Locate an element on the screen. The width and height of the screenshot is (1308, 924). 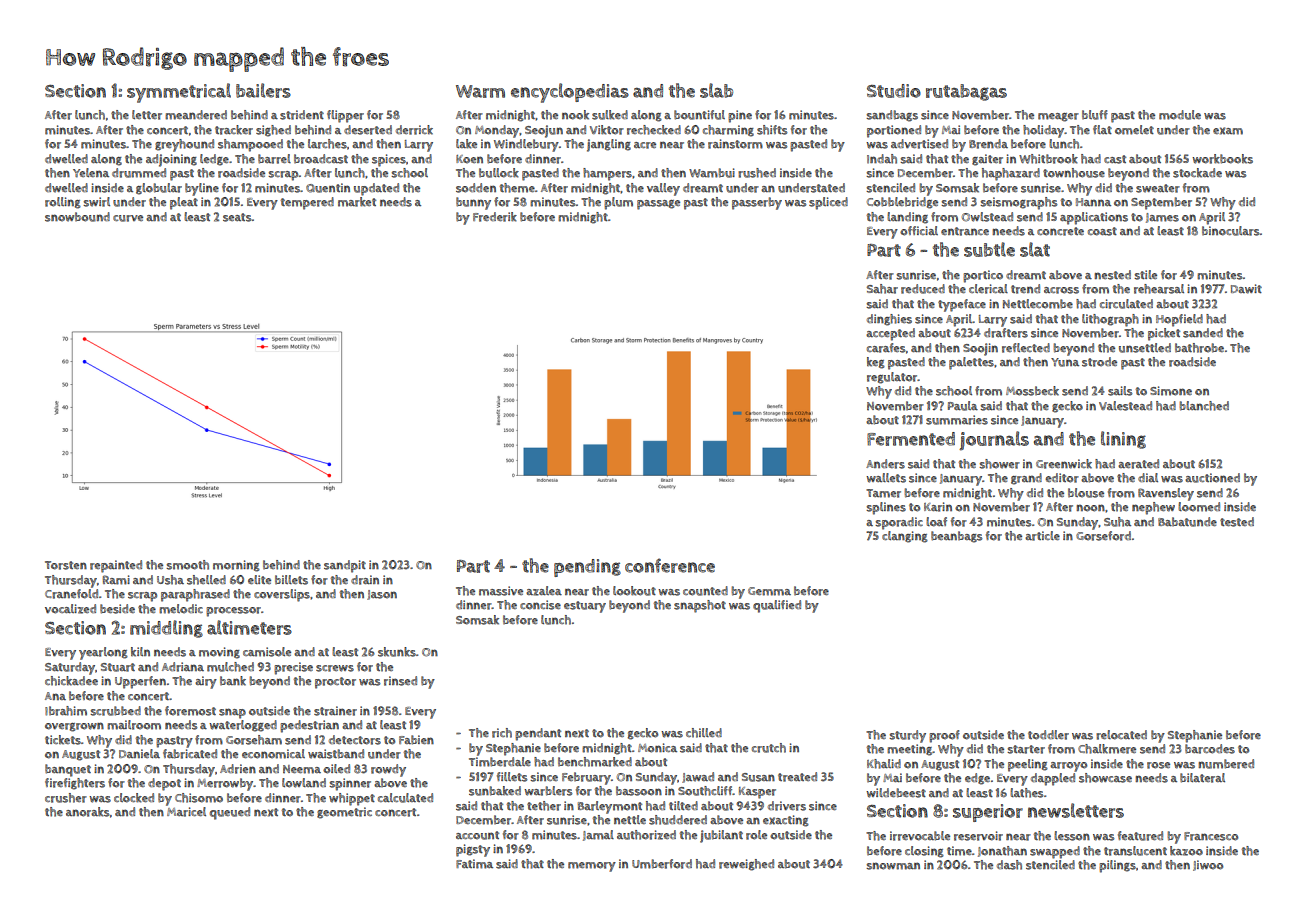
moving is located at coordinates (219, 653).
